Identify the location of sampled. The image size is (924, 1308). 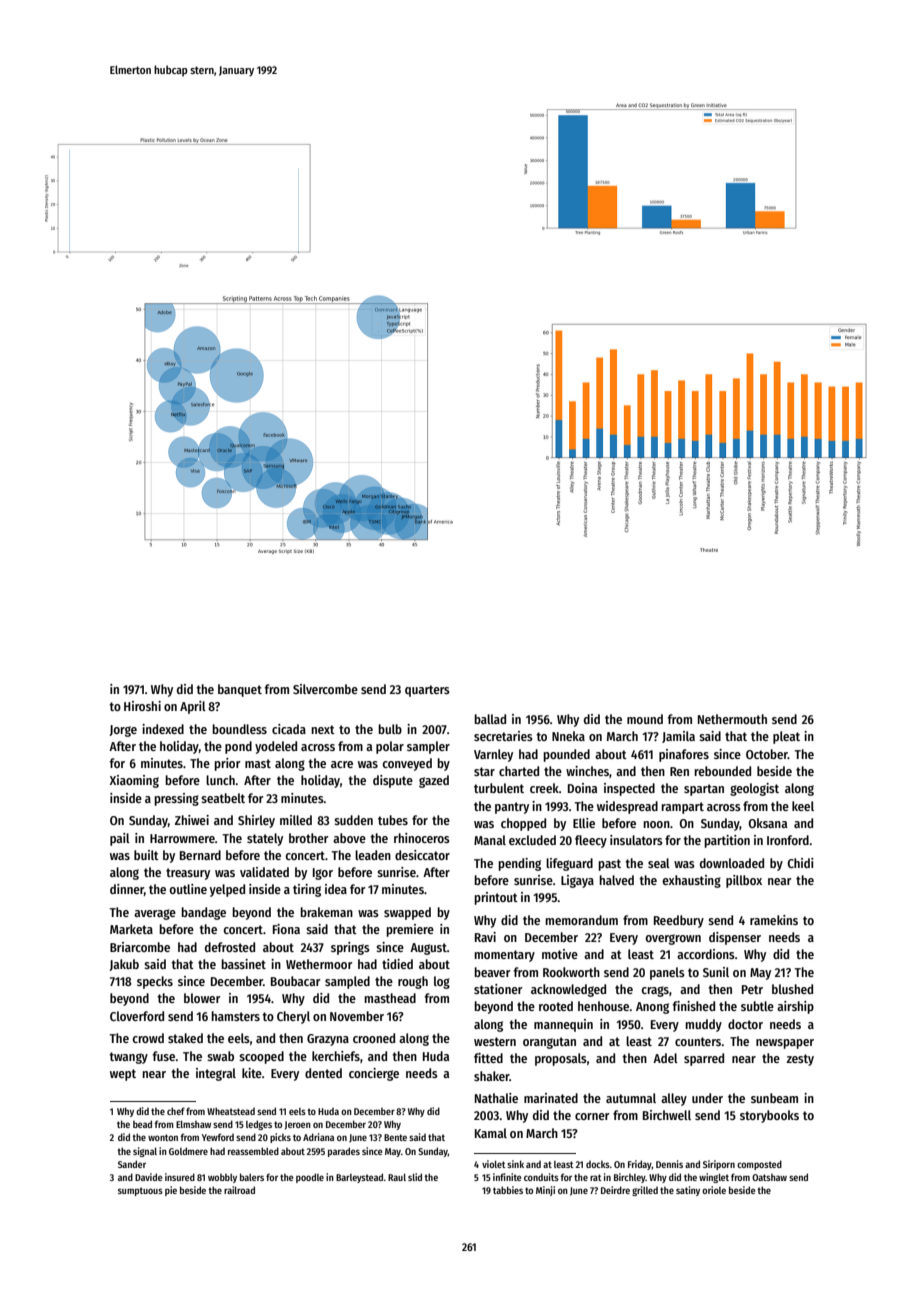
(347, 982).
